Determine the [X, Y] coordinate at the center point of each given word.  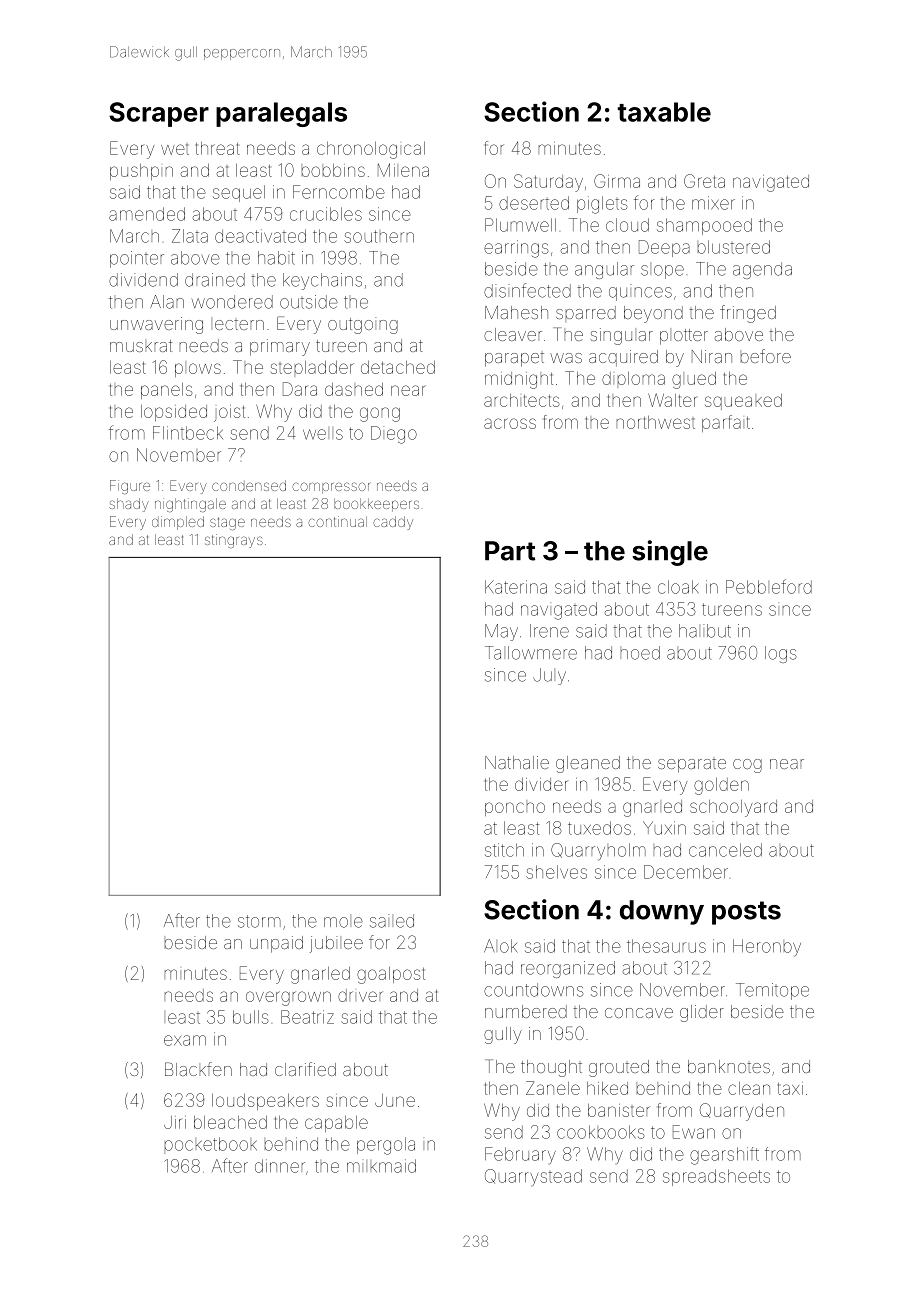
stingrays [234, 541]
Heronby [767, 948]
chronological [371, 150]
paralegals [281, 114]
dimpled [178, 523]
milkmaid [381, 1166]
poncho [515, 809]
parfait [726, 423]
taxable [664, 112]
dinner [280, 1166]
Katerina [516, 587]
